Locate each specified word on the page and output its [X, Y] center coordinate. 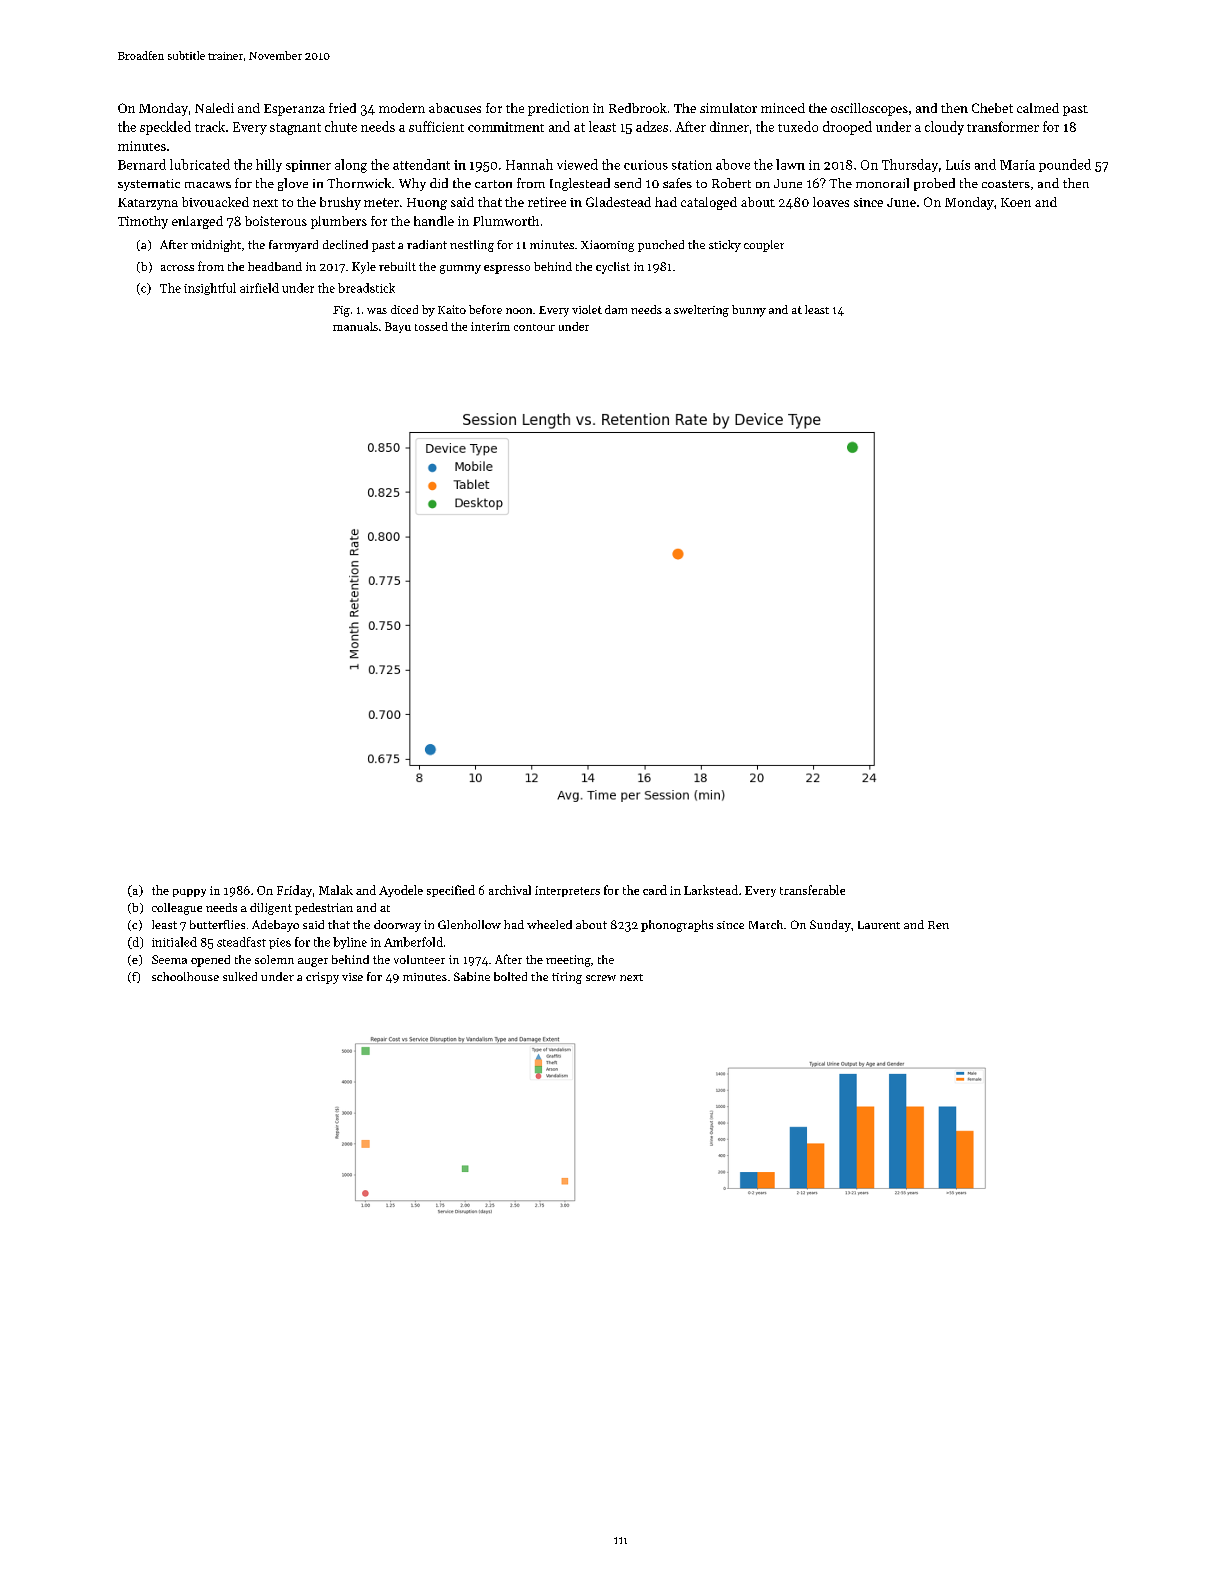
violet [587, 309]
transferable [812, 890]
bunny [749, 311]
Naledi [214, 108]
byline [350, 943]
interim [490, 326]
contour [534, 327]
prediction [558, 109]
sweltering [701, 311]
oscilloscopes [869, 109]
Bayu [398, 327]
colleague [177, 909]
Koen [1016, 202]
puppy [189, 893]
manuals [355, 326]
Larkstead [711, 890]
